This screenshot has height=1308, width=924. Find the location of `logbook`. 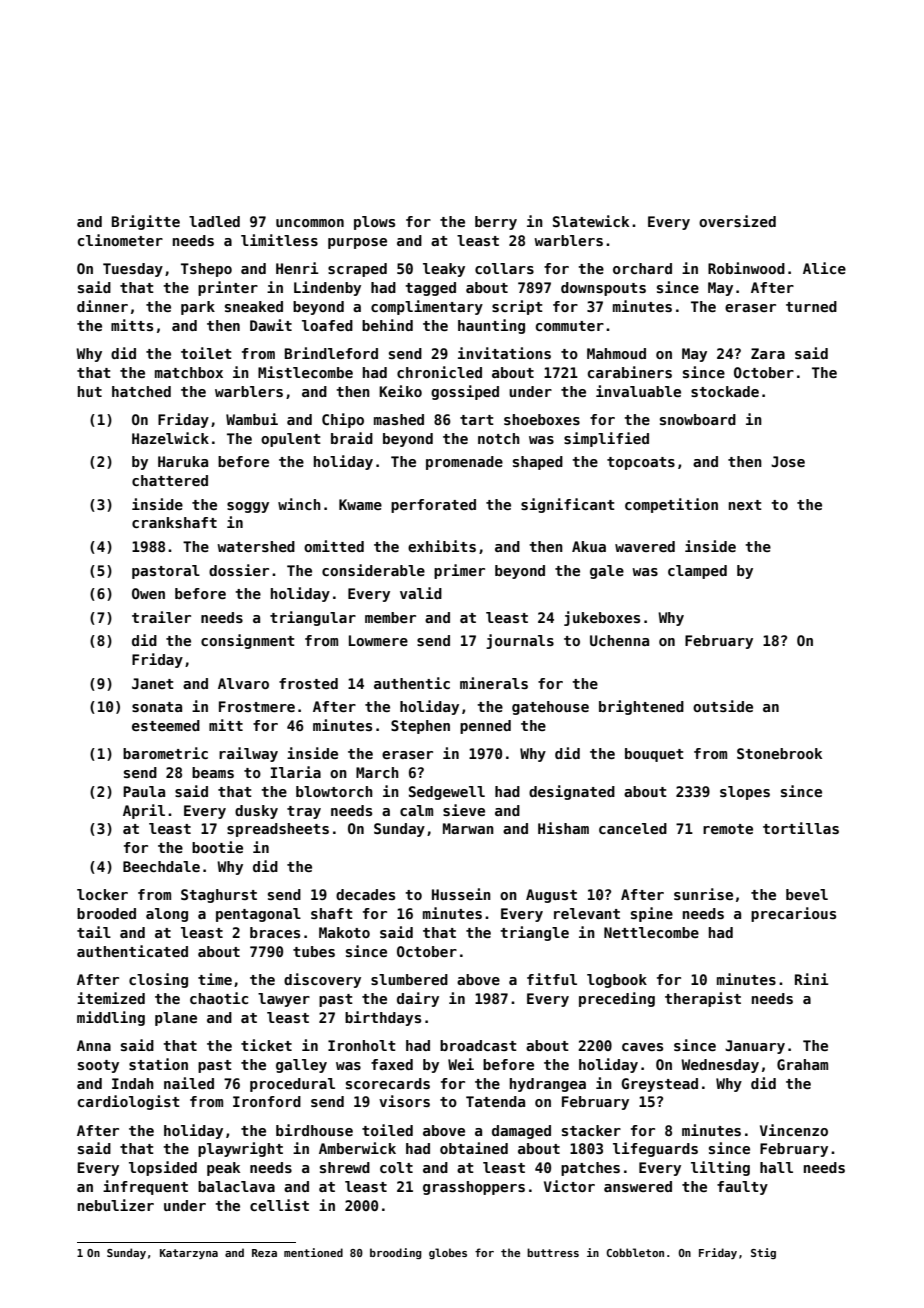

logbook is located at coordinates (617, 981).
